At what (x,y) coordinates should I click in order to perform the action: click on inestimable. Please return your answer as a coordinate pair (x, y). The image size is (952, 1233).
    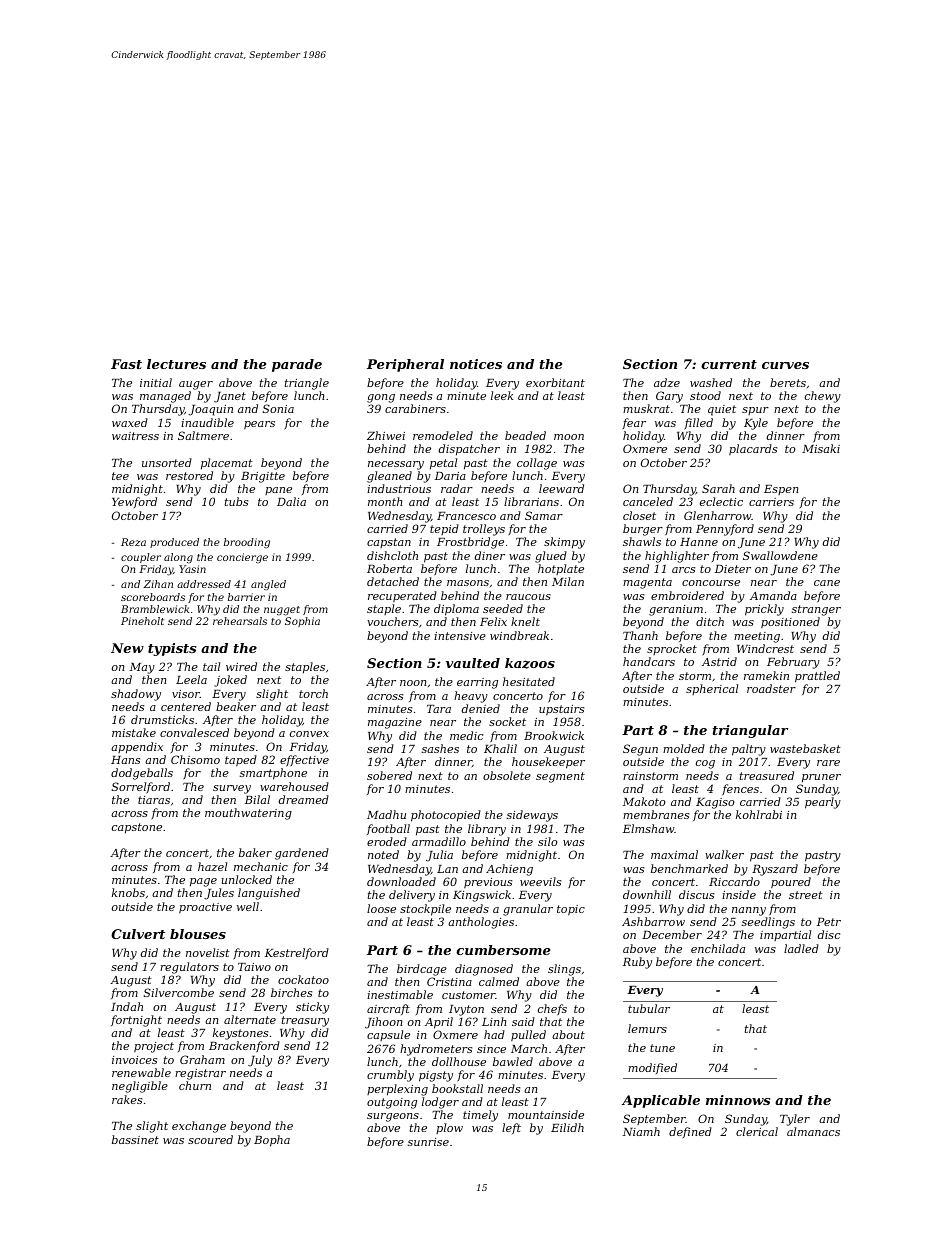
    Looking at the image, I should click on (400, 994).
